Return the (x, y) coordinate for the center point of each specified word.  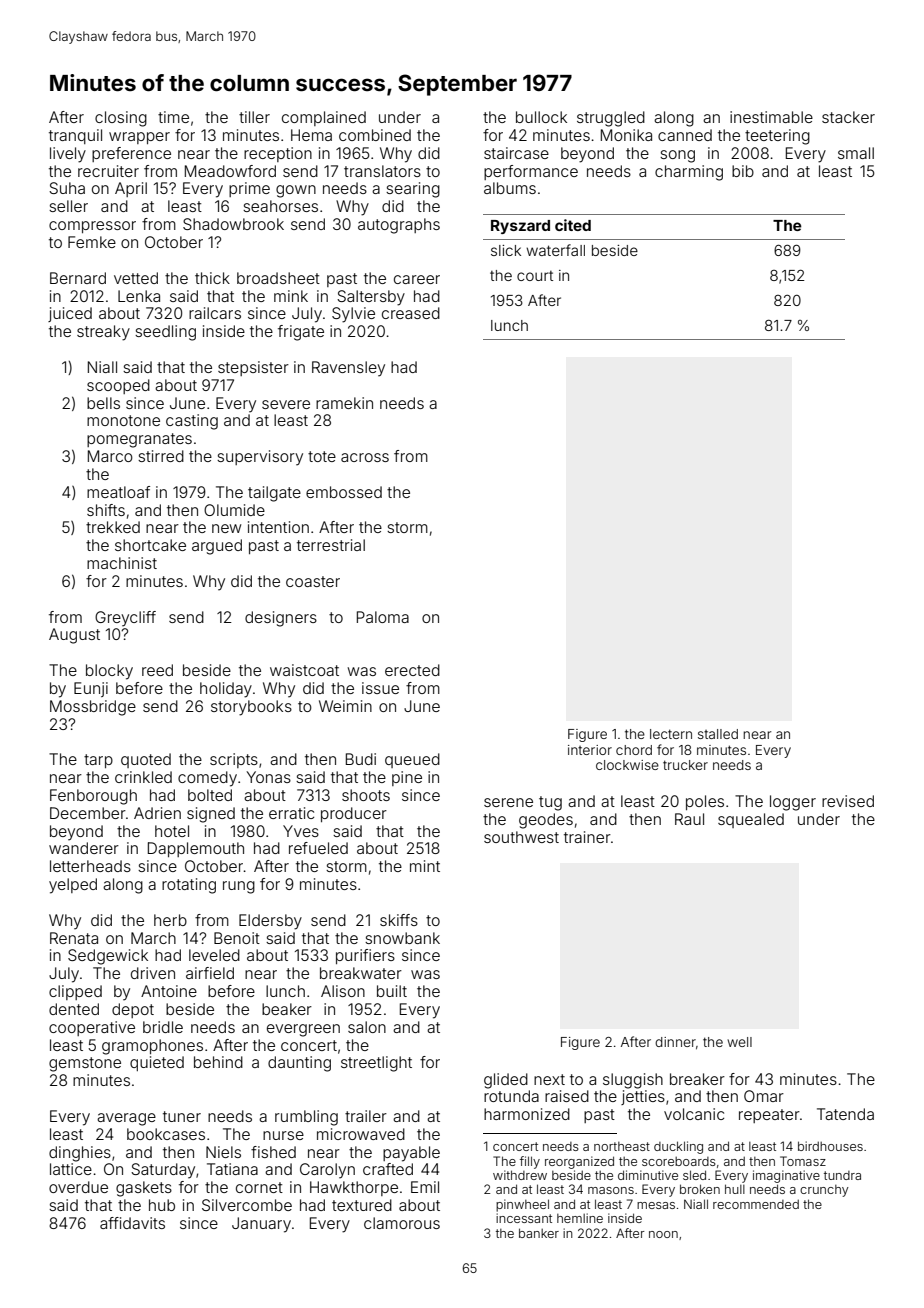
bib (743, 171)
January (261, 1225)
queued (412, 760)
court (535, 276)
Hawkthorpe (354, 1188)
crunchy (824, 1191)
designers (281, 619)
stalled (718, 734)
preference (131, 154)
